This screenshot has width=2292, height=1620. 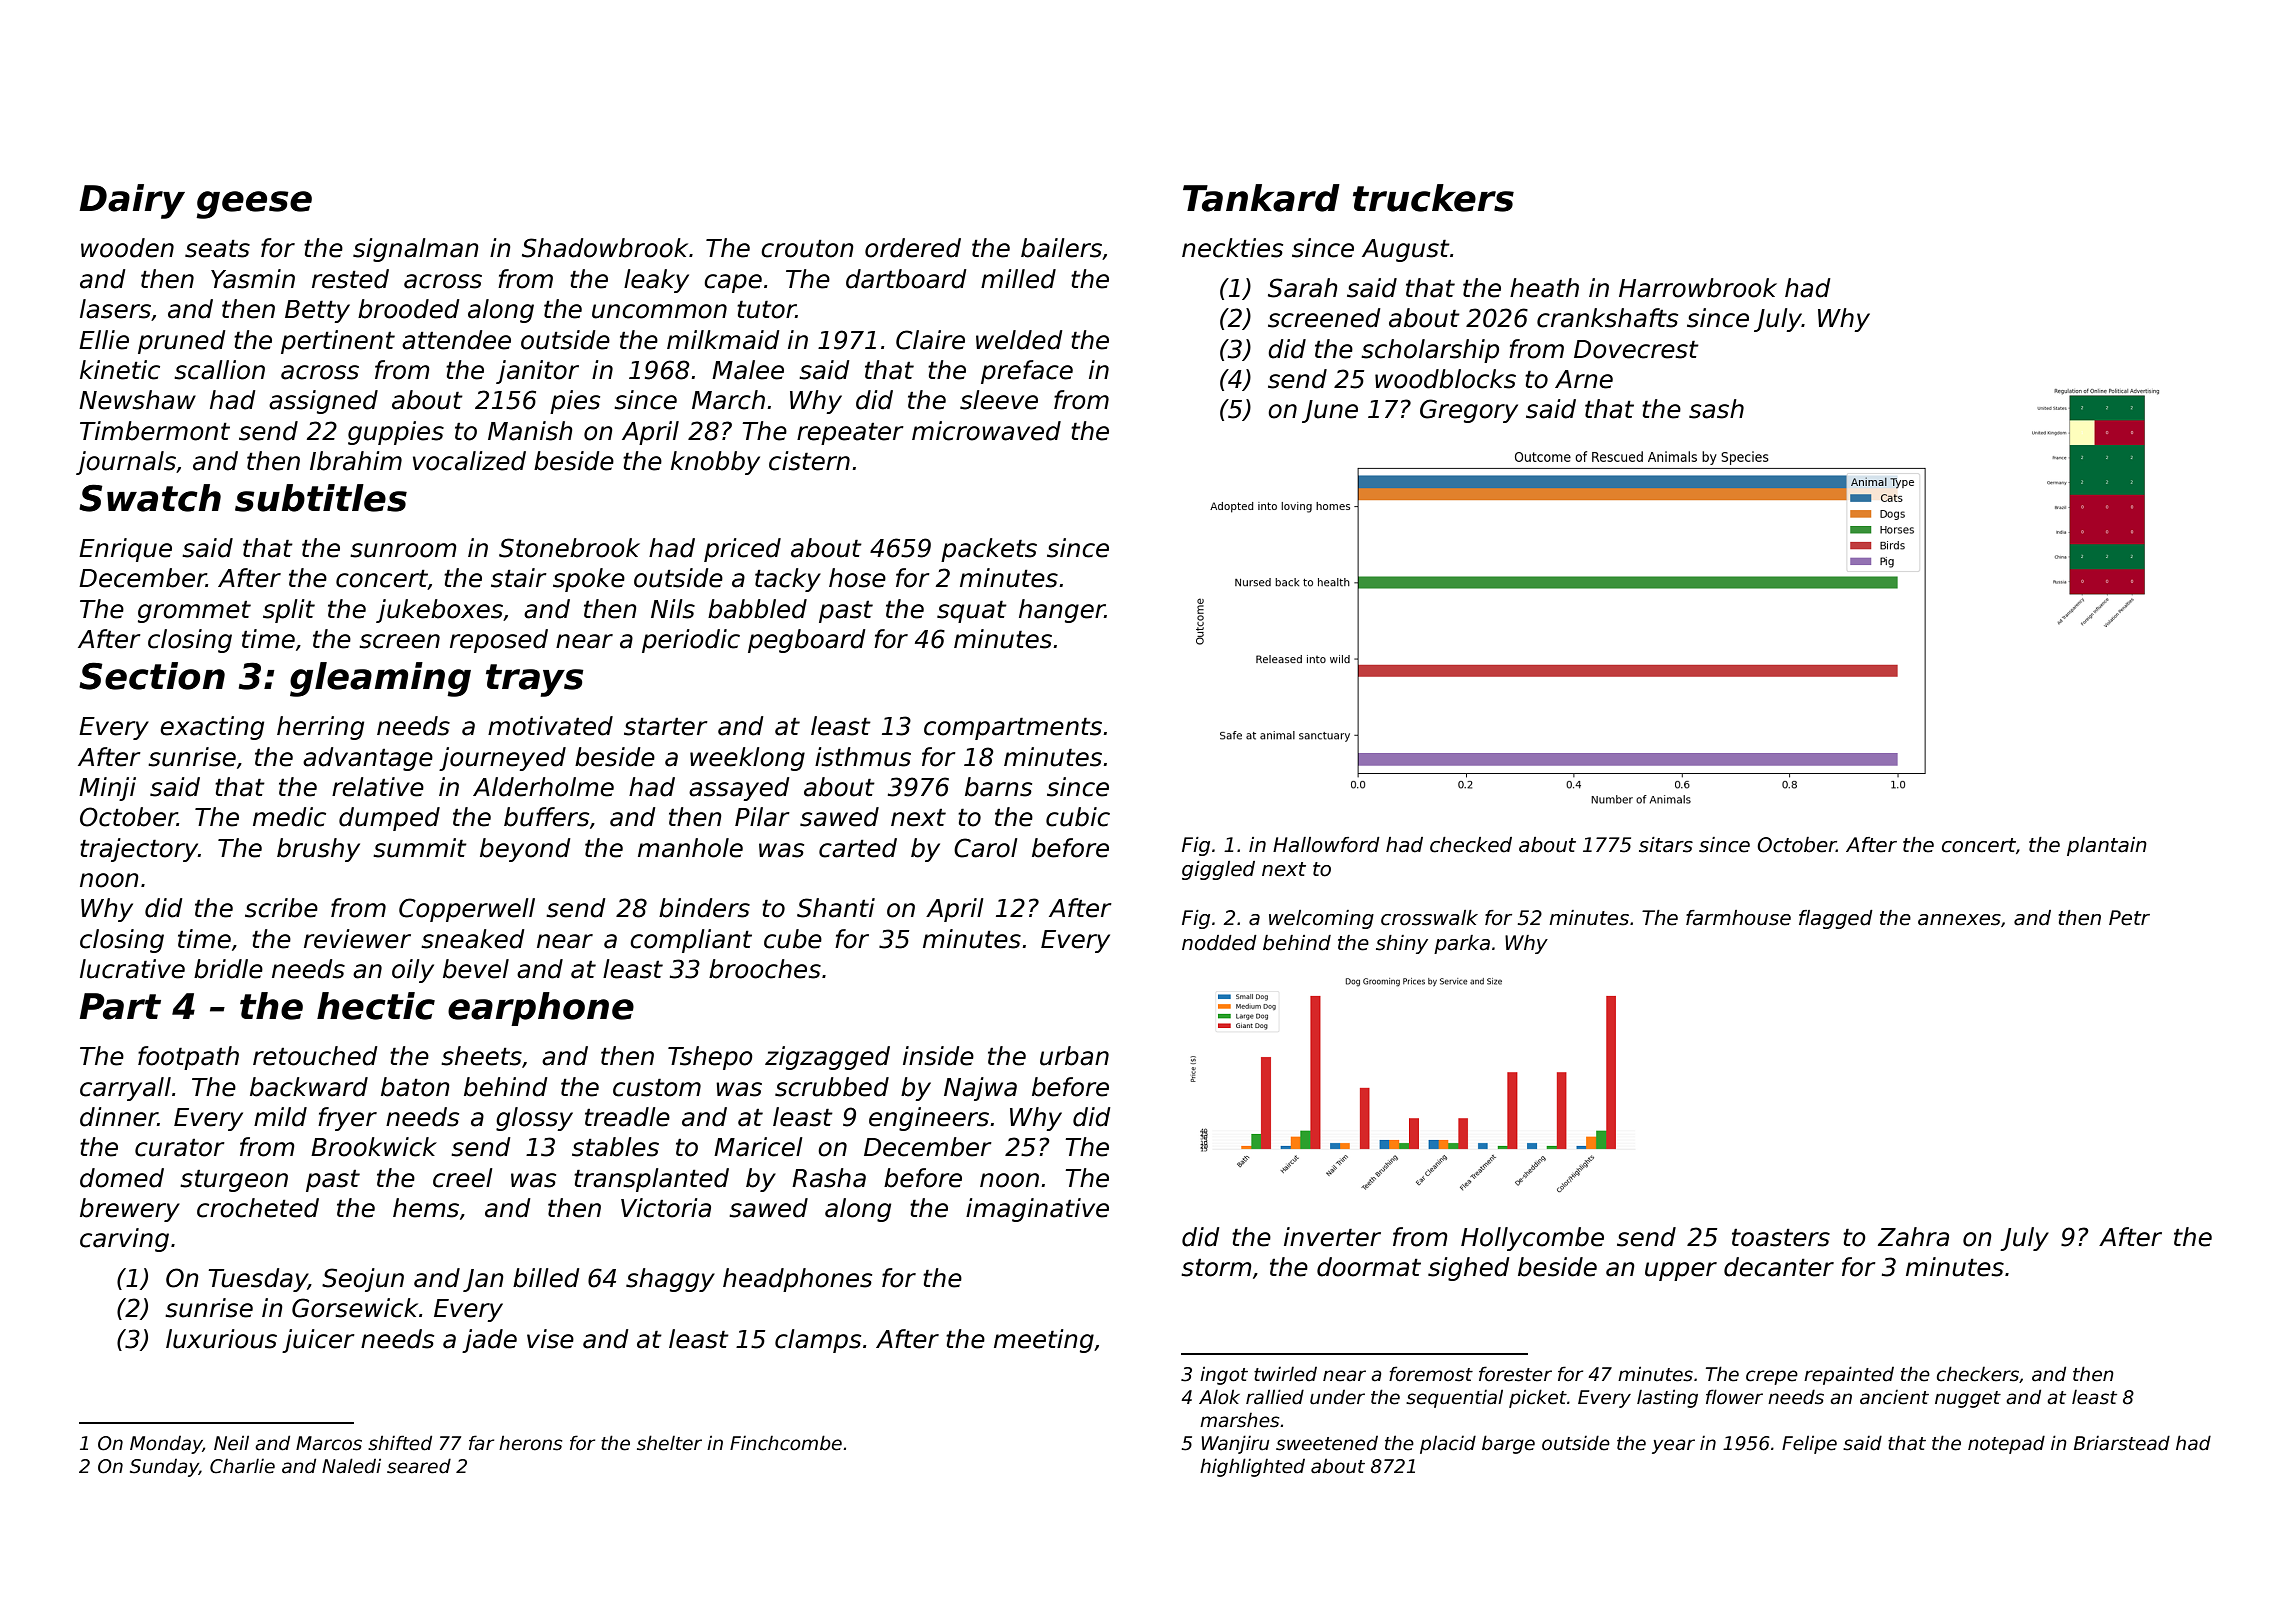 What do you see at coordinates (194, 612) in the screenshot?
I see `grommet` at bounding box center [194, 612].
